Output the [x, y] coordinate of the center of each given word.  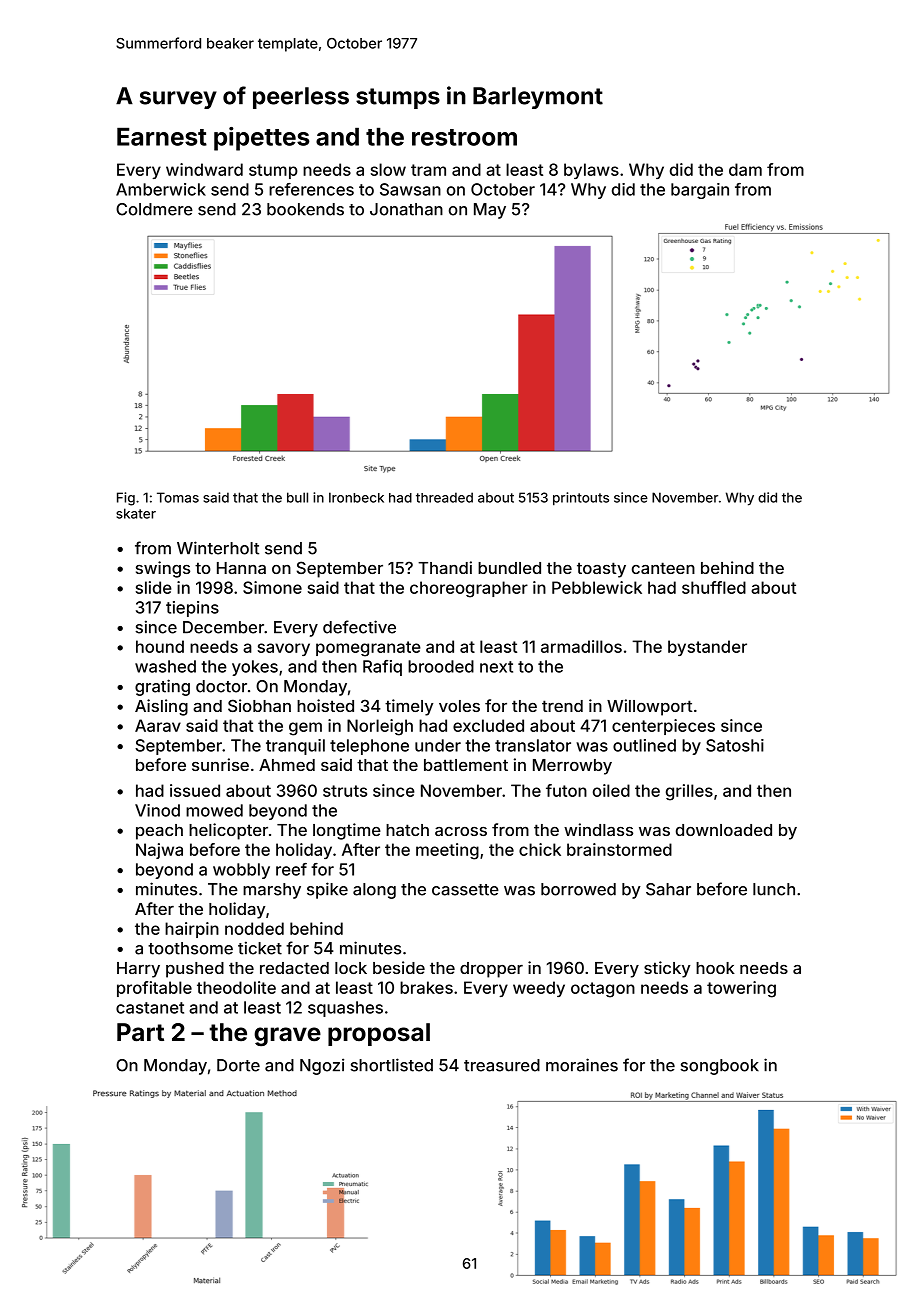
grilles [689, 792]
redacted [294, 968]
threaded [444, 497]
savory [284, 649]
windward [204, 169]
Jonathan [406, 209]
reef [291, 869]
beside [399, 967]
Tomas [178, 497]
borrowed [578, 889]
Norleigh [380, 727]
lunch [774, 889]
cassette [465, 890]
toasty [601, 570]
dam [745, 169]
